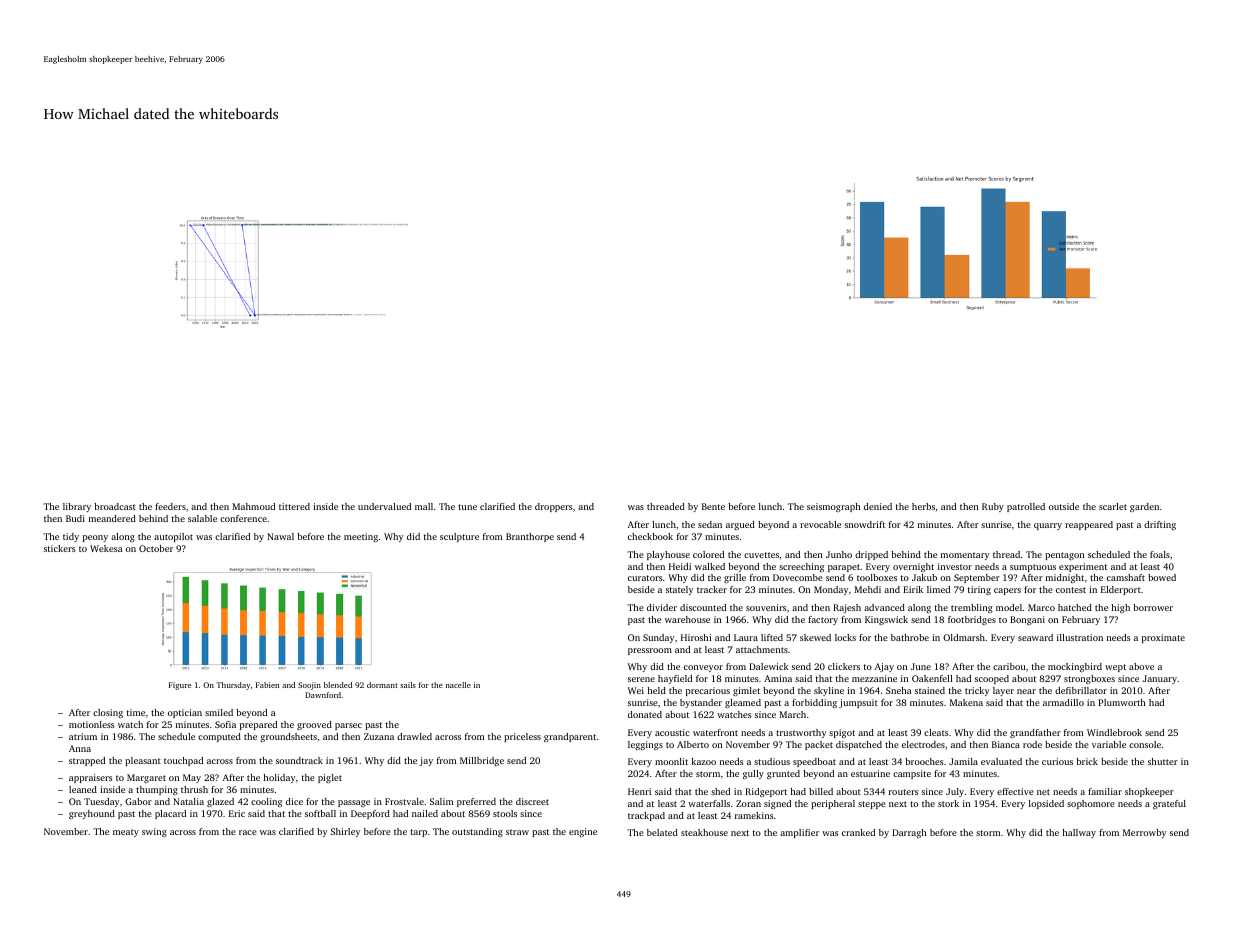 The width and height of the page is (1233, 952). I want to click on broadcast, so click(115, 506).
